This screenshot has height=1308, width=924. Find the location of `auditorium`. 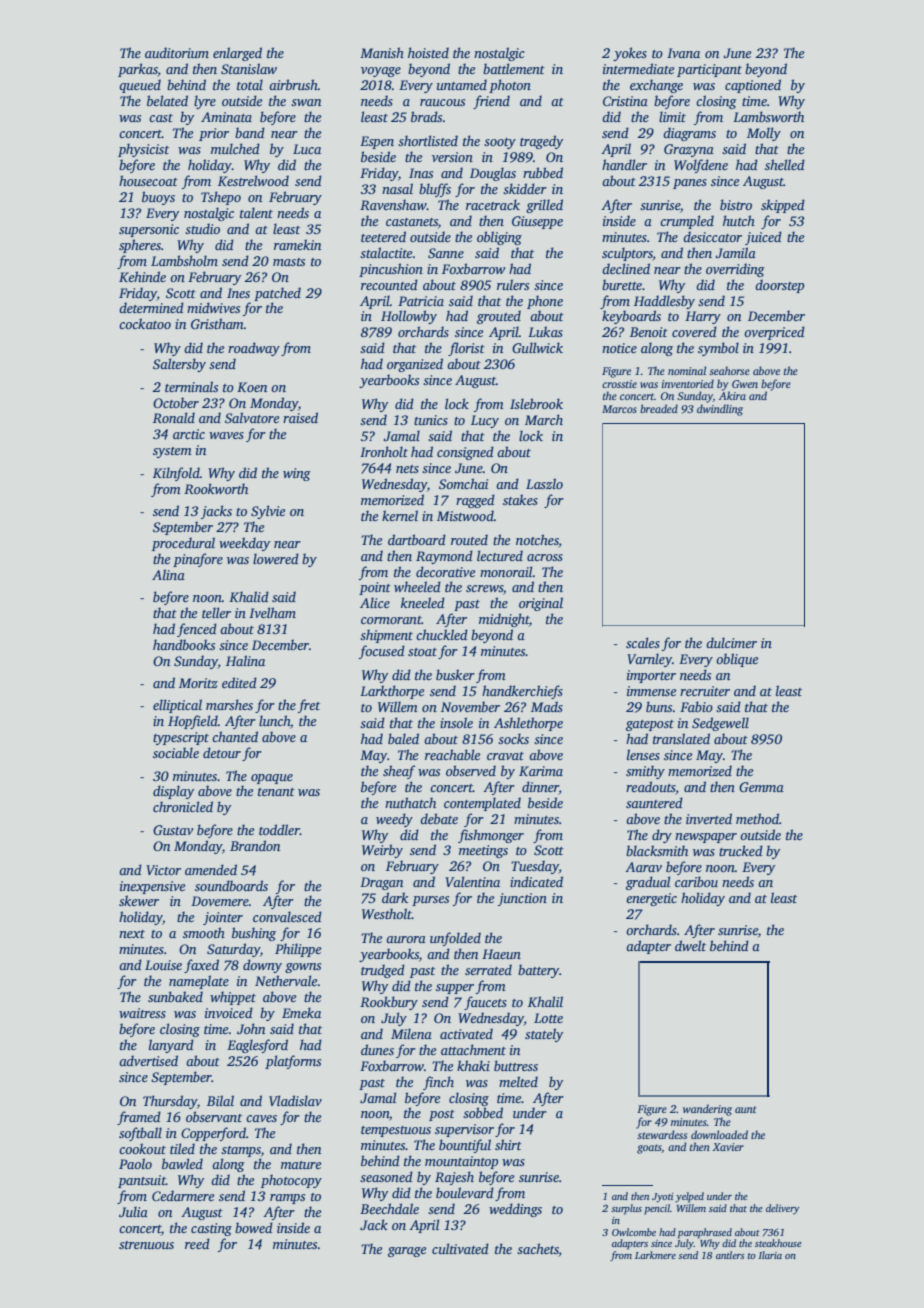

auditorium is located at coordinates (177, 52).
